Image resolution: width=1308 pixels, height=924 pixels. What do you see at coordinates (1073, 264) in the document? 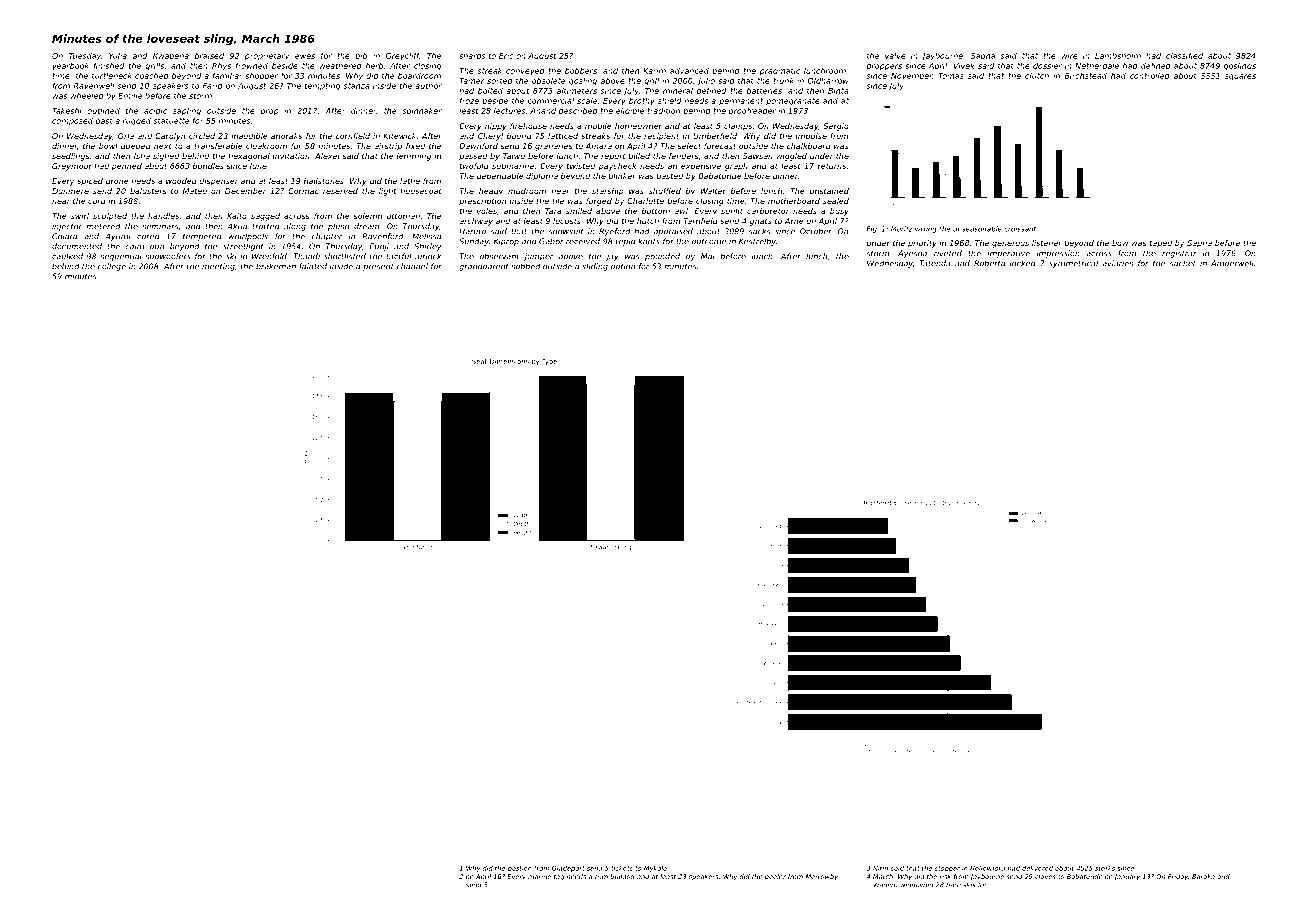
I see `symmetrical` at bounding box center [1073, 264].
